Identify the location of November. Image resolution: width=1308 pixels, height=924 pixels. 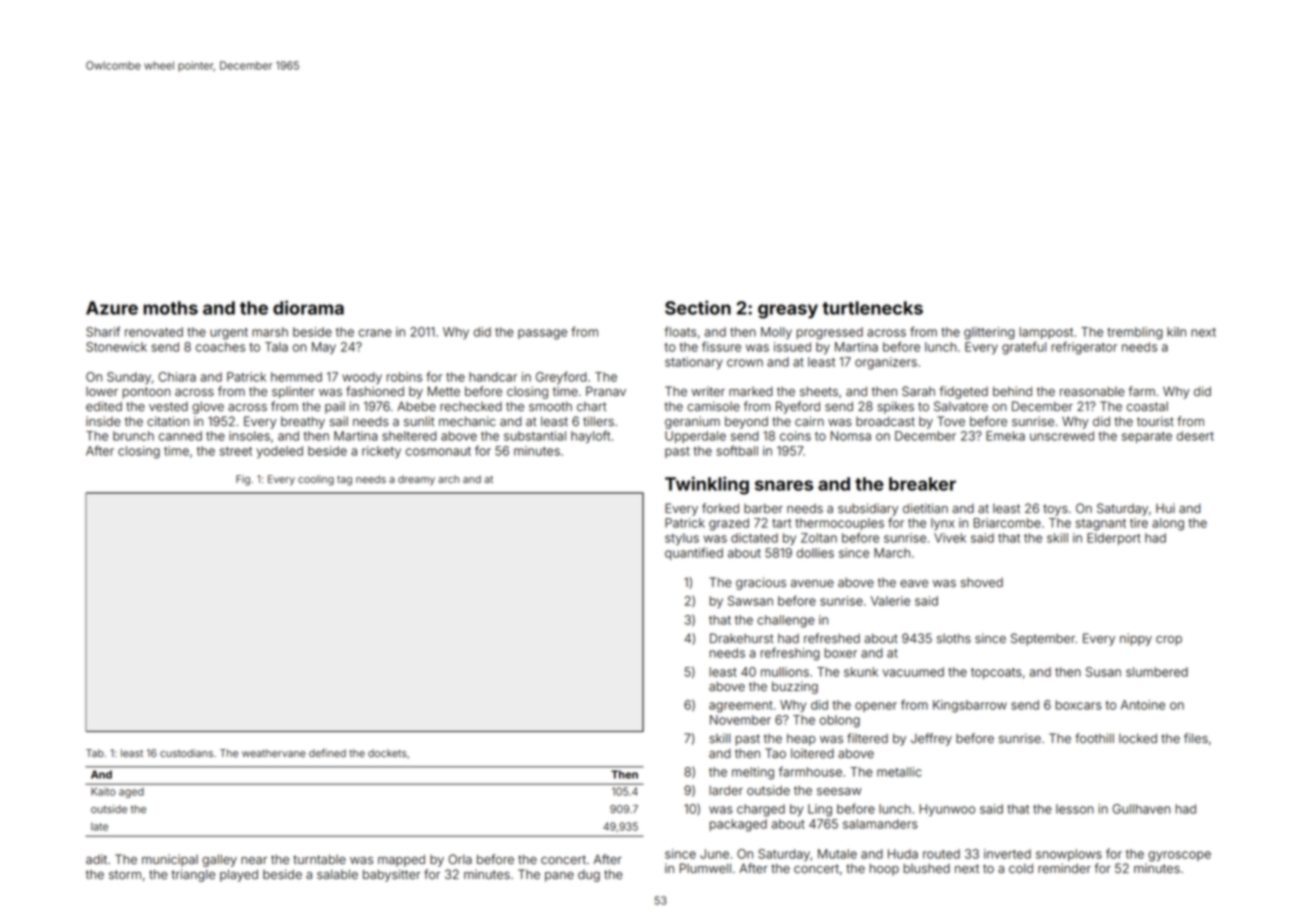
(740, 720).
